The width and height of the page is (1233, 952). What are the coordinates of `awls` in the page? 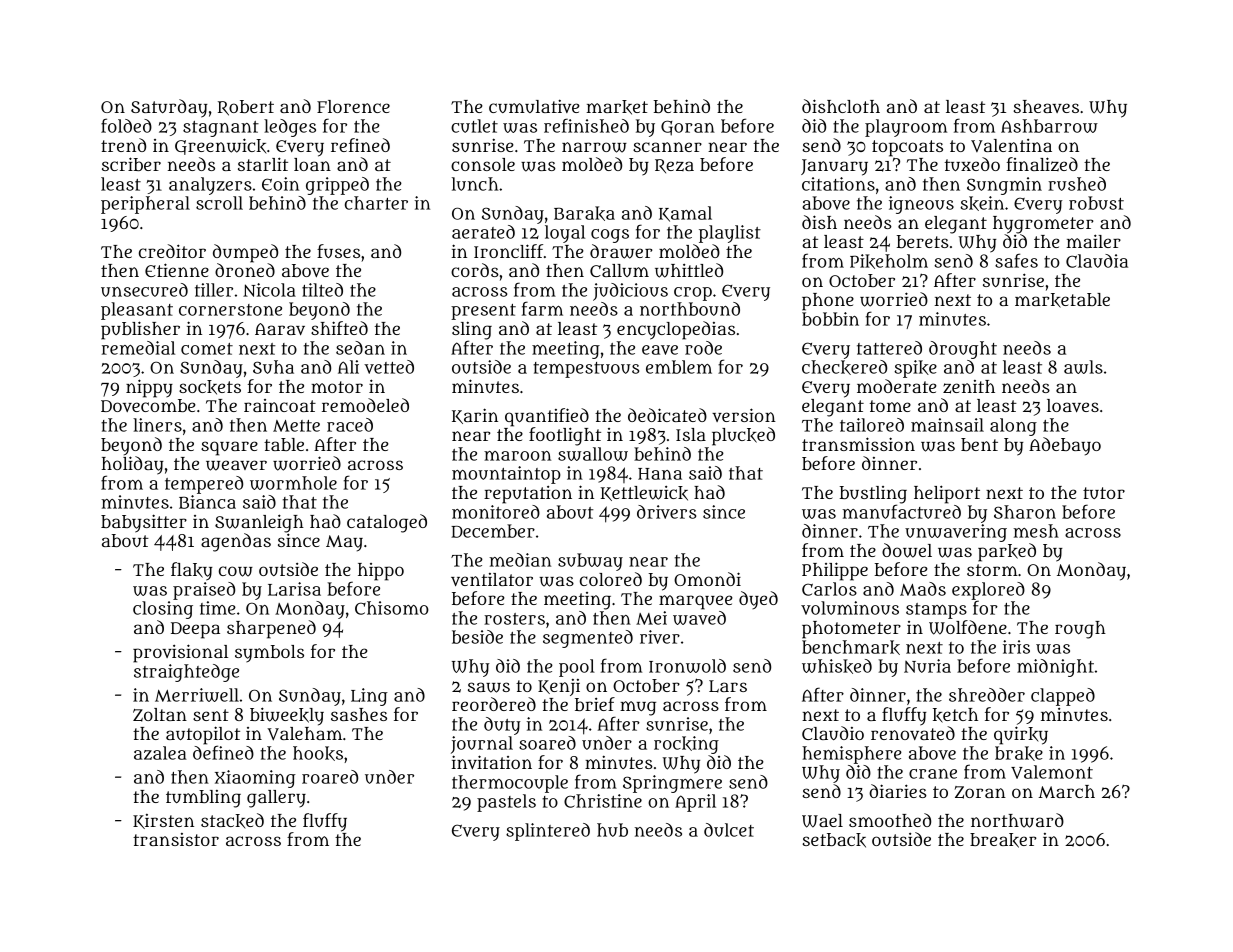 It's located at (1083, 367).
